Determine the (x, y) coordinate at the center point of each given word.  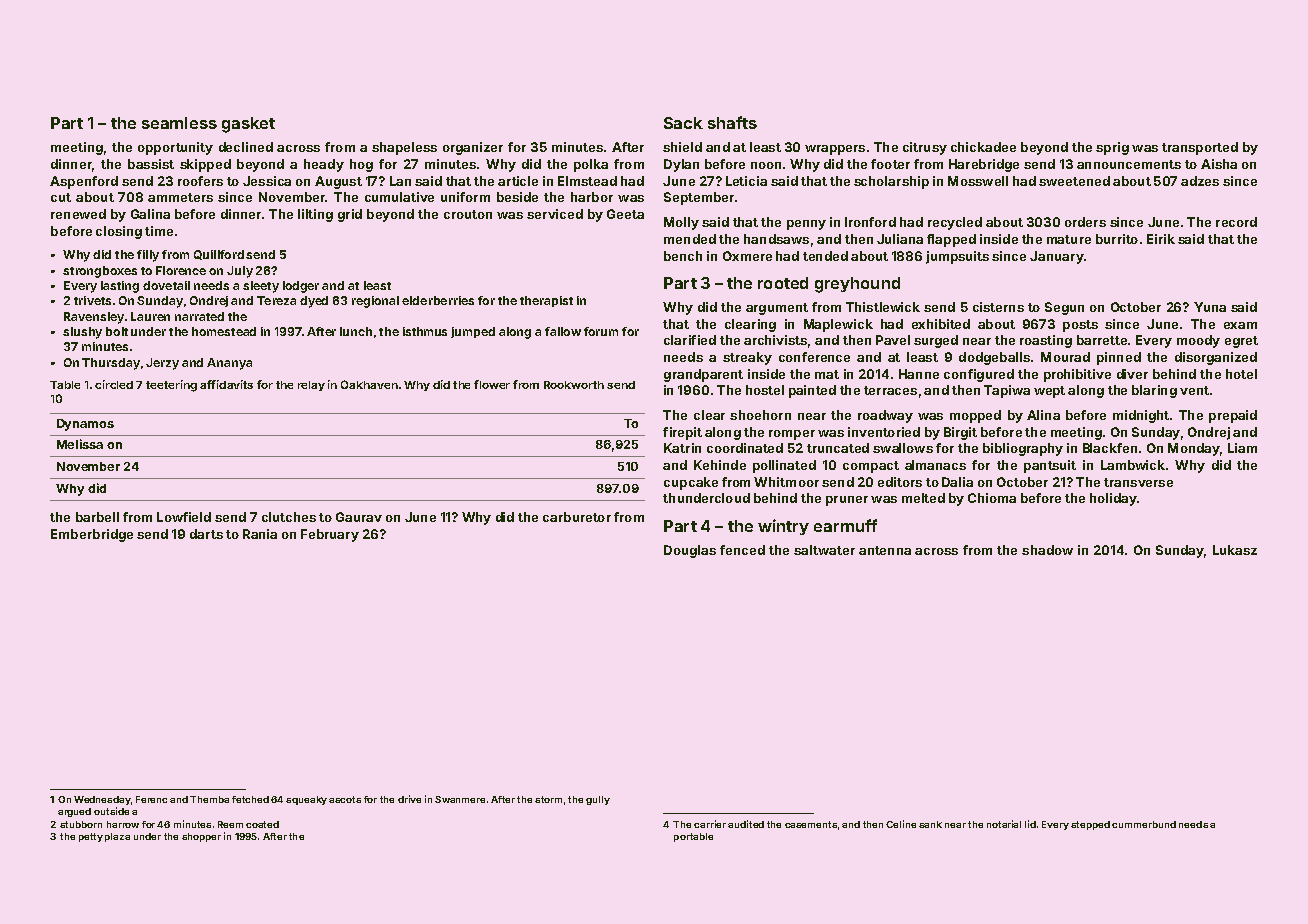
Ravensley (94, 318)
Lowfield (184, 517)
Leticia (746, 181)
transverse (1138, 482)
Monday (1194, 449)
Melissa (80, 444)
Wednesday (102, 800)
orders (1085, 222)
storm (548, 799)
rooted (783, 283)
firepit (682, 433)
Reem (230, 824)
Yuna (1210, 307)
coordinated (745, 448)
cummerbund (1144, 824)
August (338, 182)
